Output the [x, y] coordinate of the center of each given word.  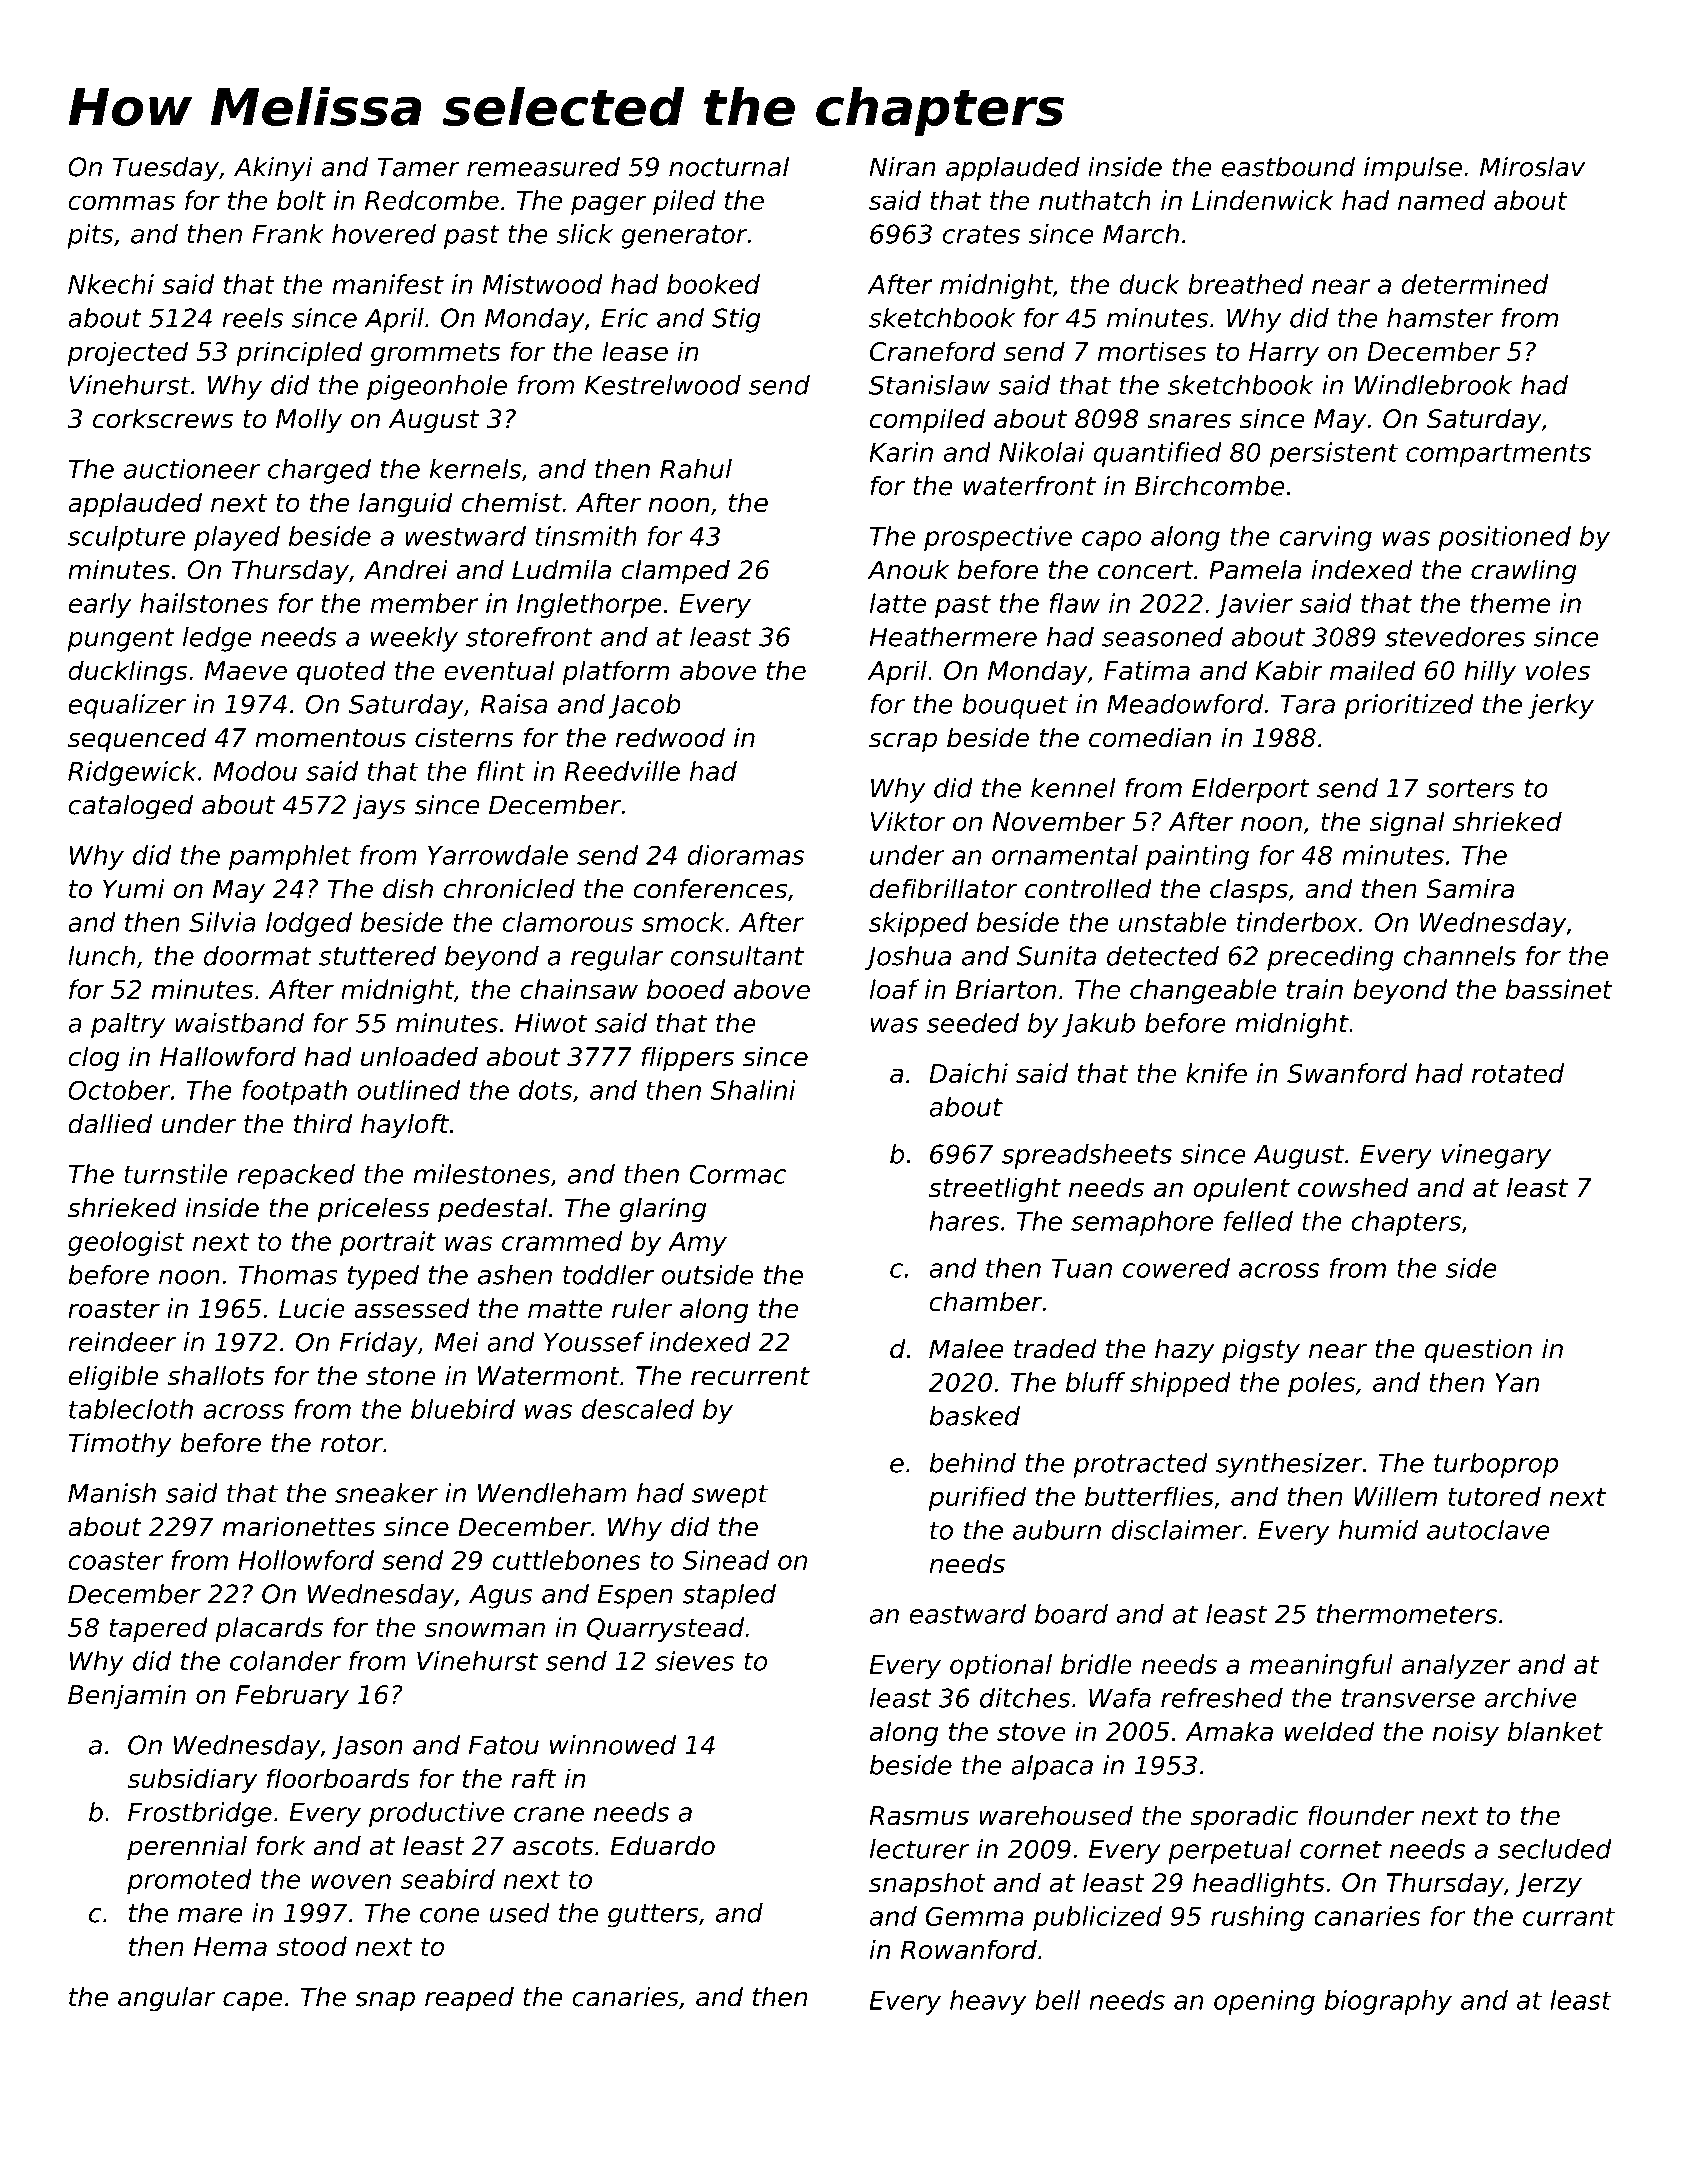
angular [167, 1999]
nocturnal [729, 167]
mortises [1152, 351]
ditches [1025, 1698]
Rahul [696, 469]
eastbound [1288, 167]
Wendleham [552, 1493]
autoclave [1488, 1530]
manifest [388, 284]
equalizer [127, 706]
